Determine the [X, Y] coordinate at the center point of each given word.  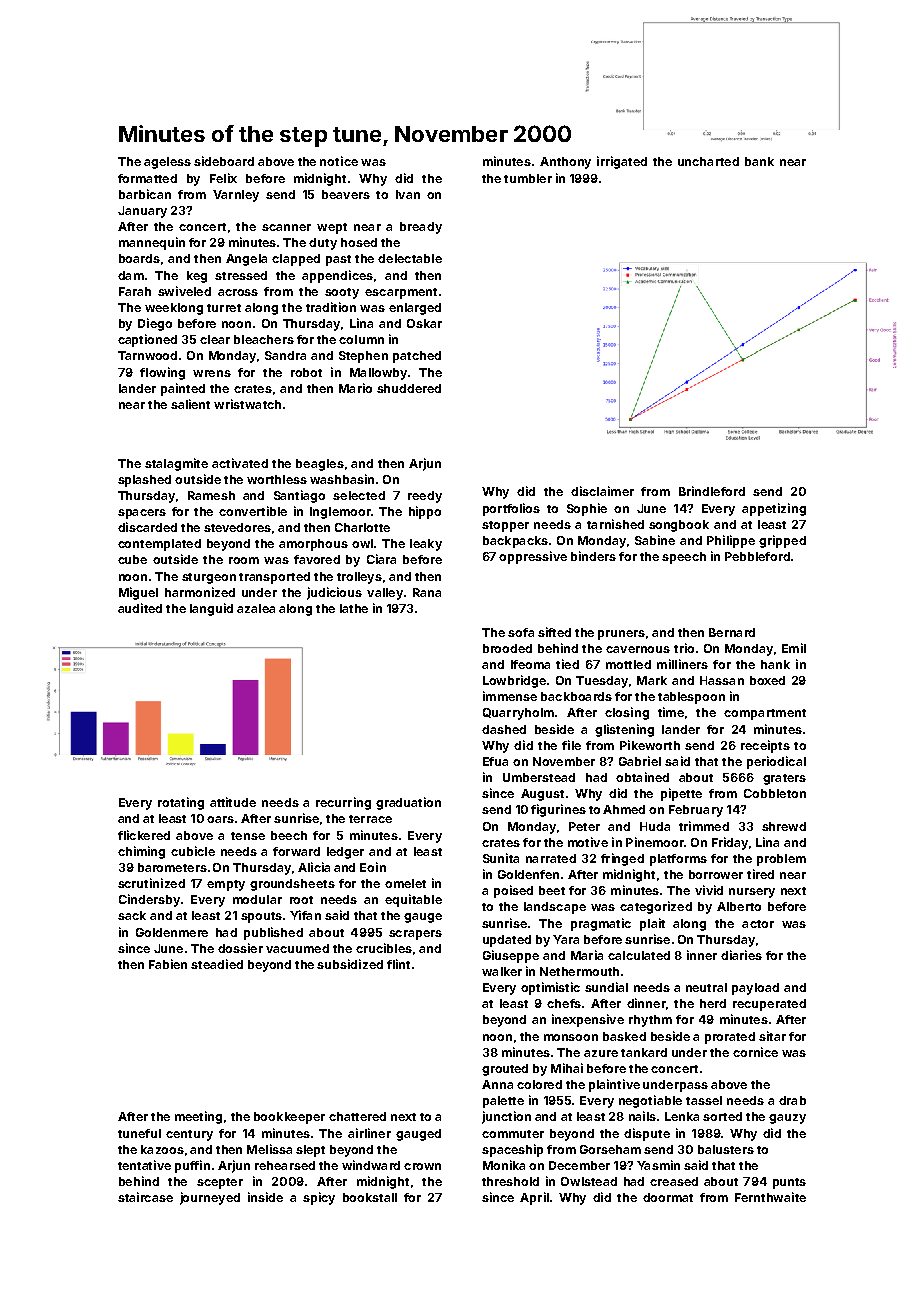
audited [140, 608]
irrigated [622, 162]
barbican [145, 194]
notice [339, 161]
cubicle [193, 851]
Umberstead [539, 777]
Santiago [299, 496]
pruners [621, 635]
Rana [427, 592]
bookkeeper [289, 1118]
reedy [425, 497]
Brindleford [712, 491]
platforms [678, 860]
